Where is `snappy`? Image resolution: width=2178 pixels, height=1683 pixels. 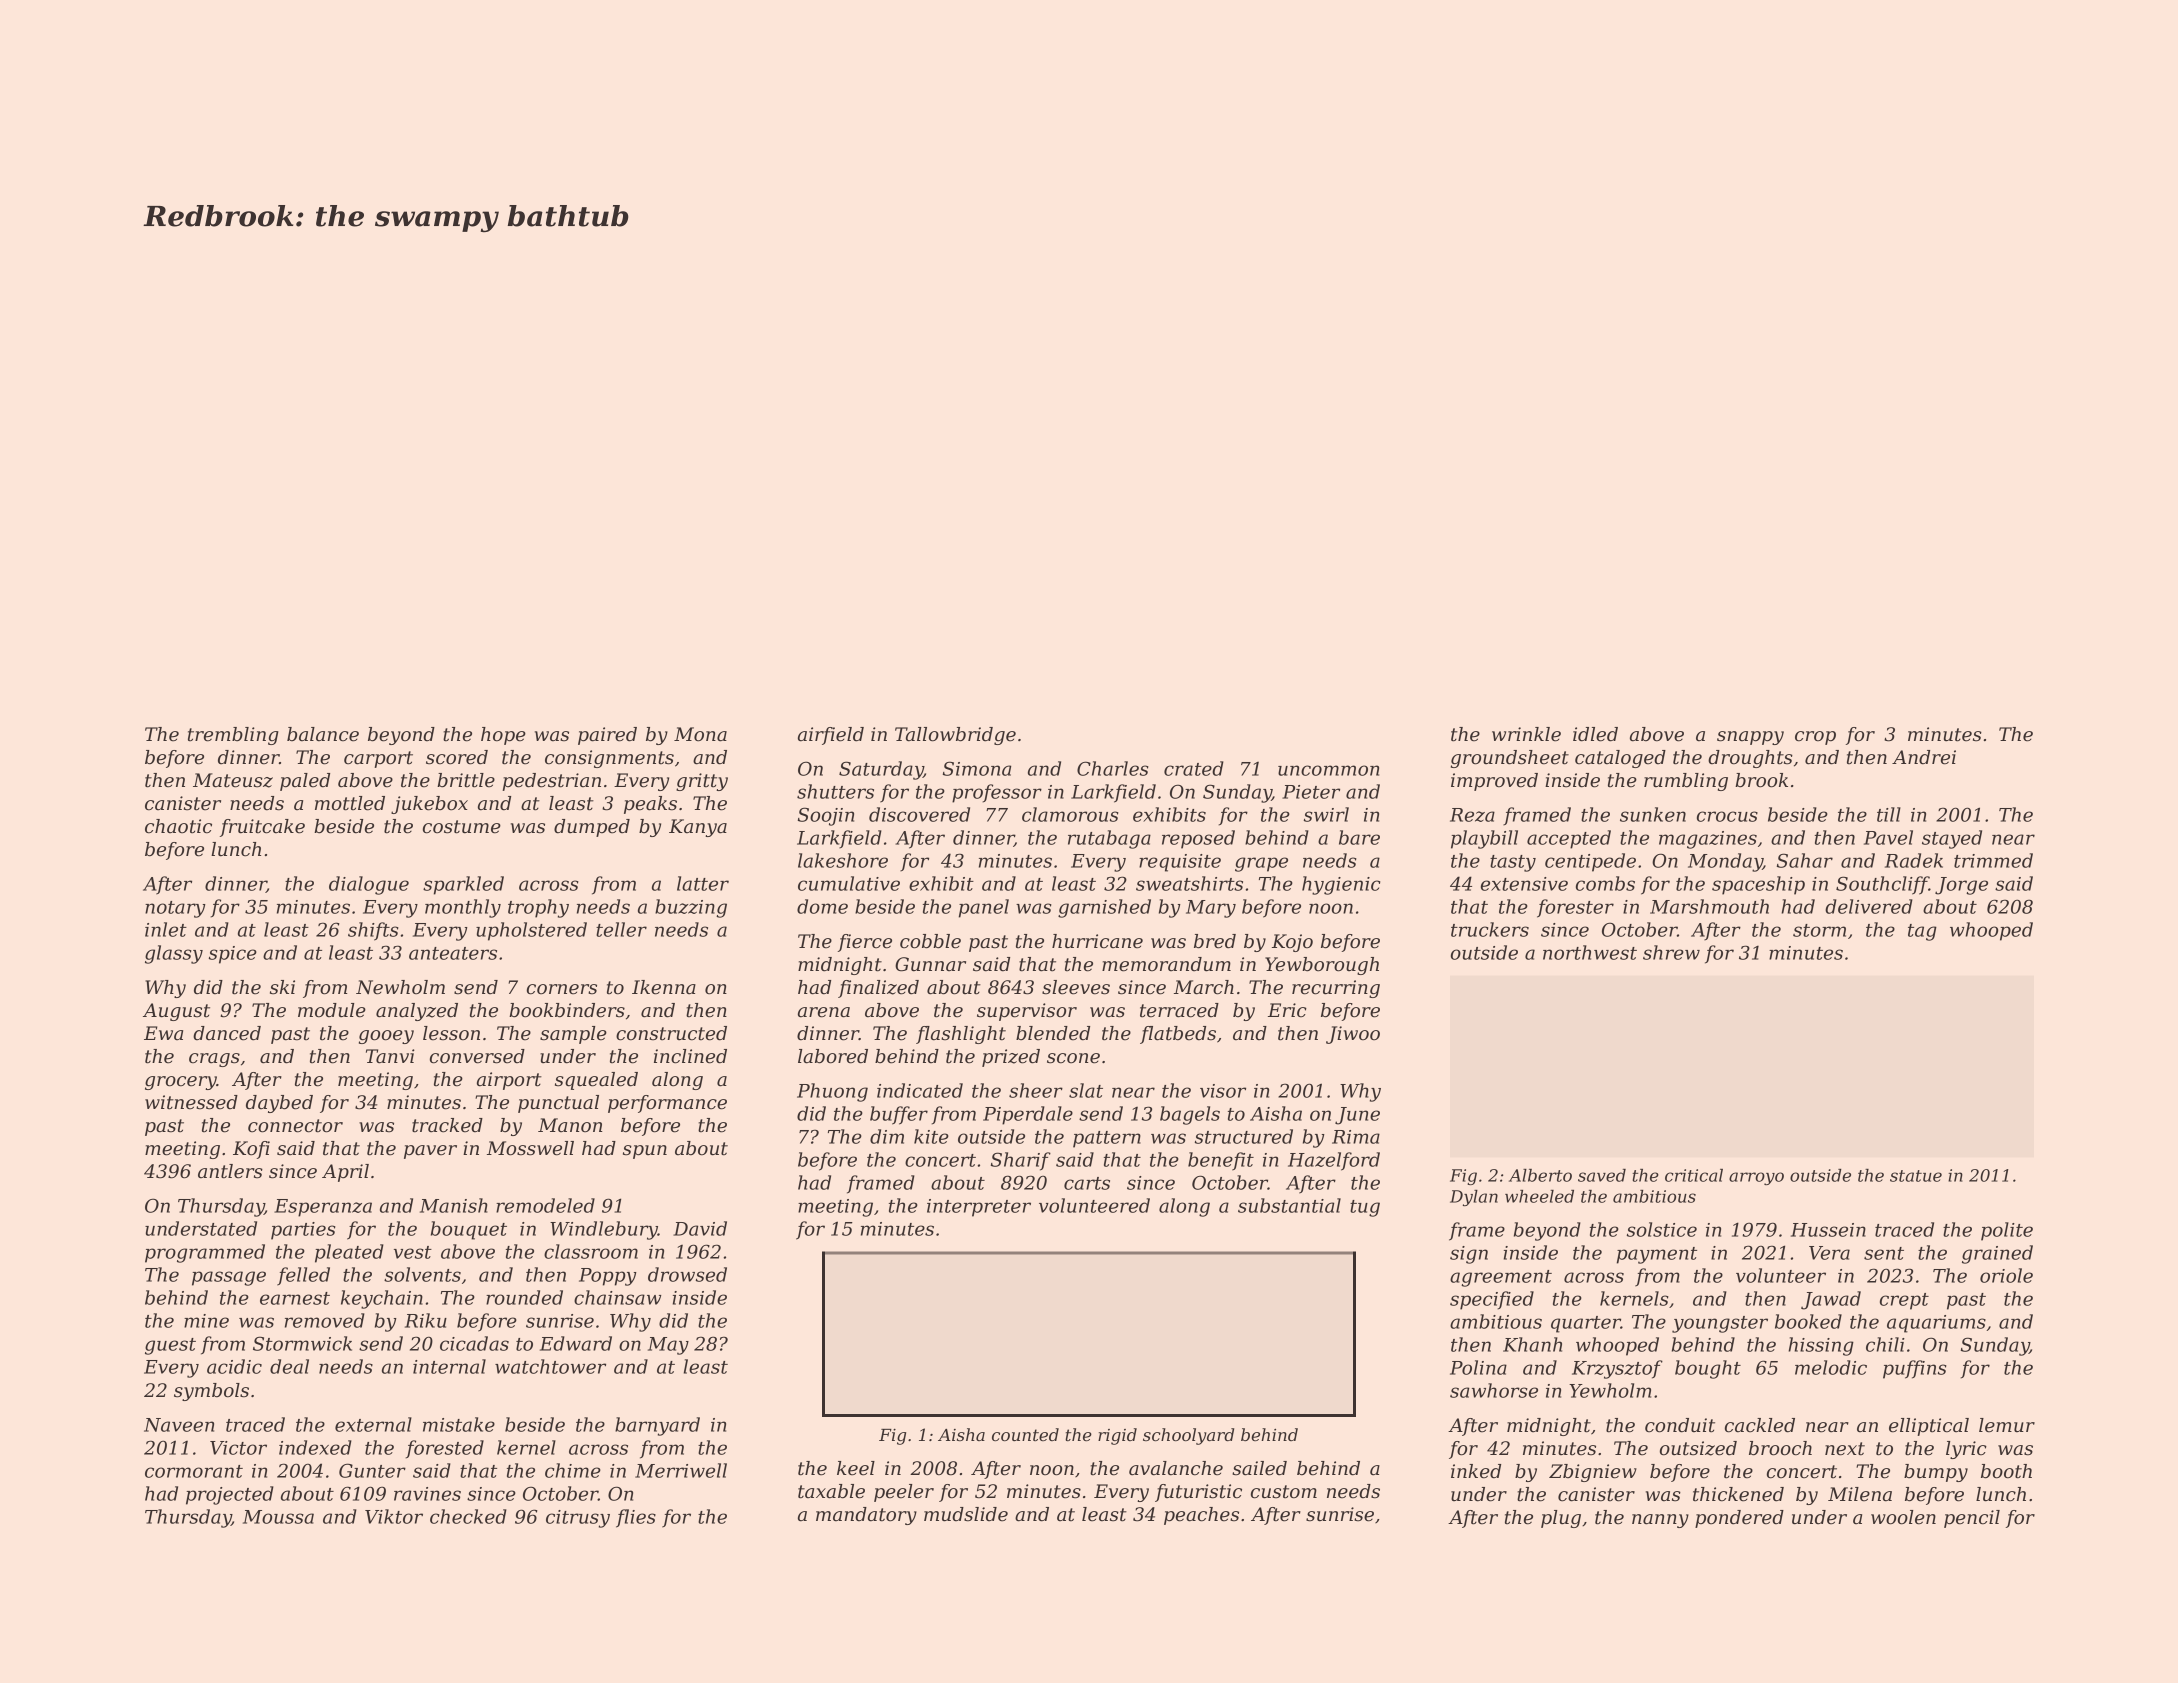
snappy is located at coordinates (1750, 738).
